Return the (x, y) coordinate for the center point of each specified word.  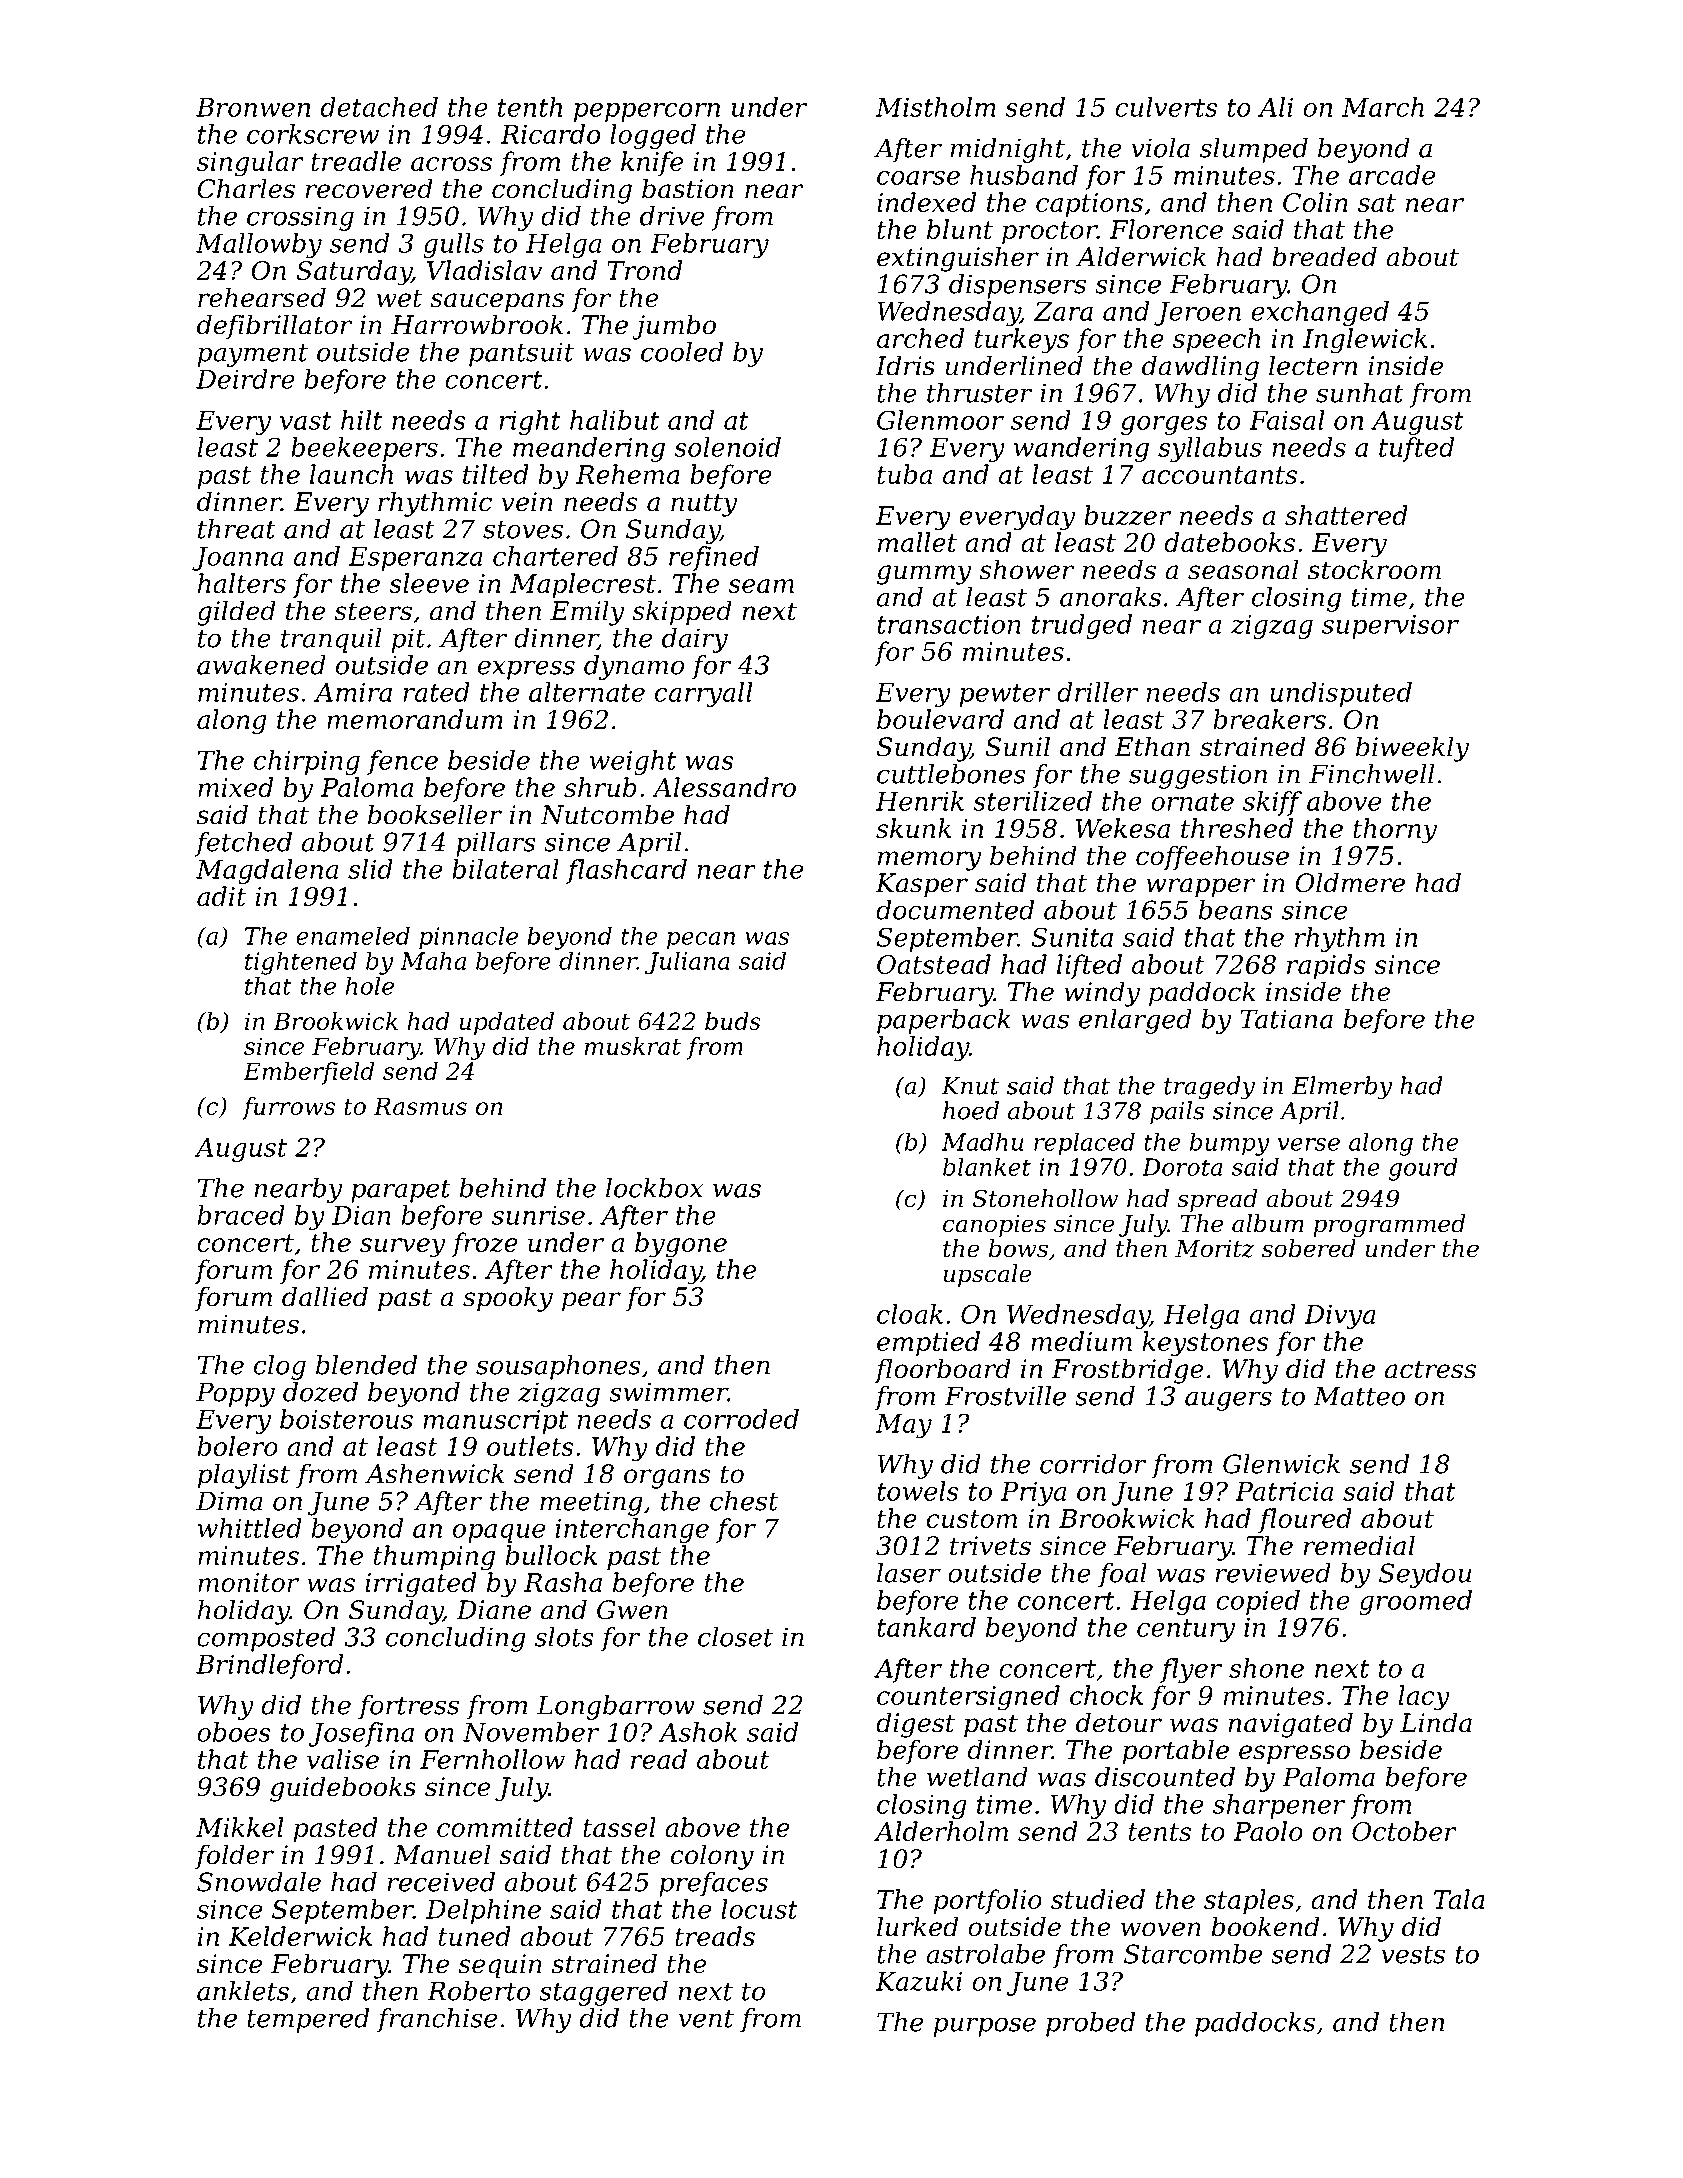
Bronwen (253, 107)
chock (1106, 1695)
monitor (248, 1582)
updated (506, 1023)
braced (241, 1215)
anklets (243, 1991)
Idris (905, 365)
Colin (1315, 202)
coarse (918, 178)
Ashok (697, 1732)
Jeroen (1197, 314)
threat (237, 529)
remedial (1359, 1545)
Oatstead (934, 964)
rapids (1326, 966)
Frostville (1005, 1396)
